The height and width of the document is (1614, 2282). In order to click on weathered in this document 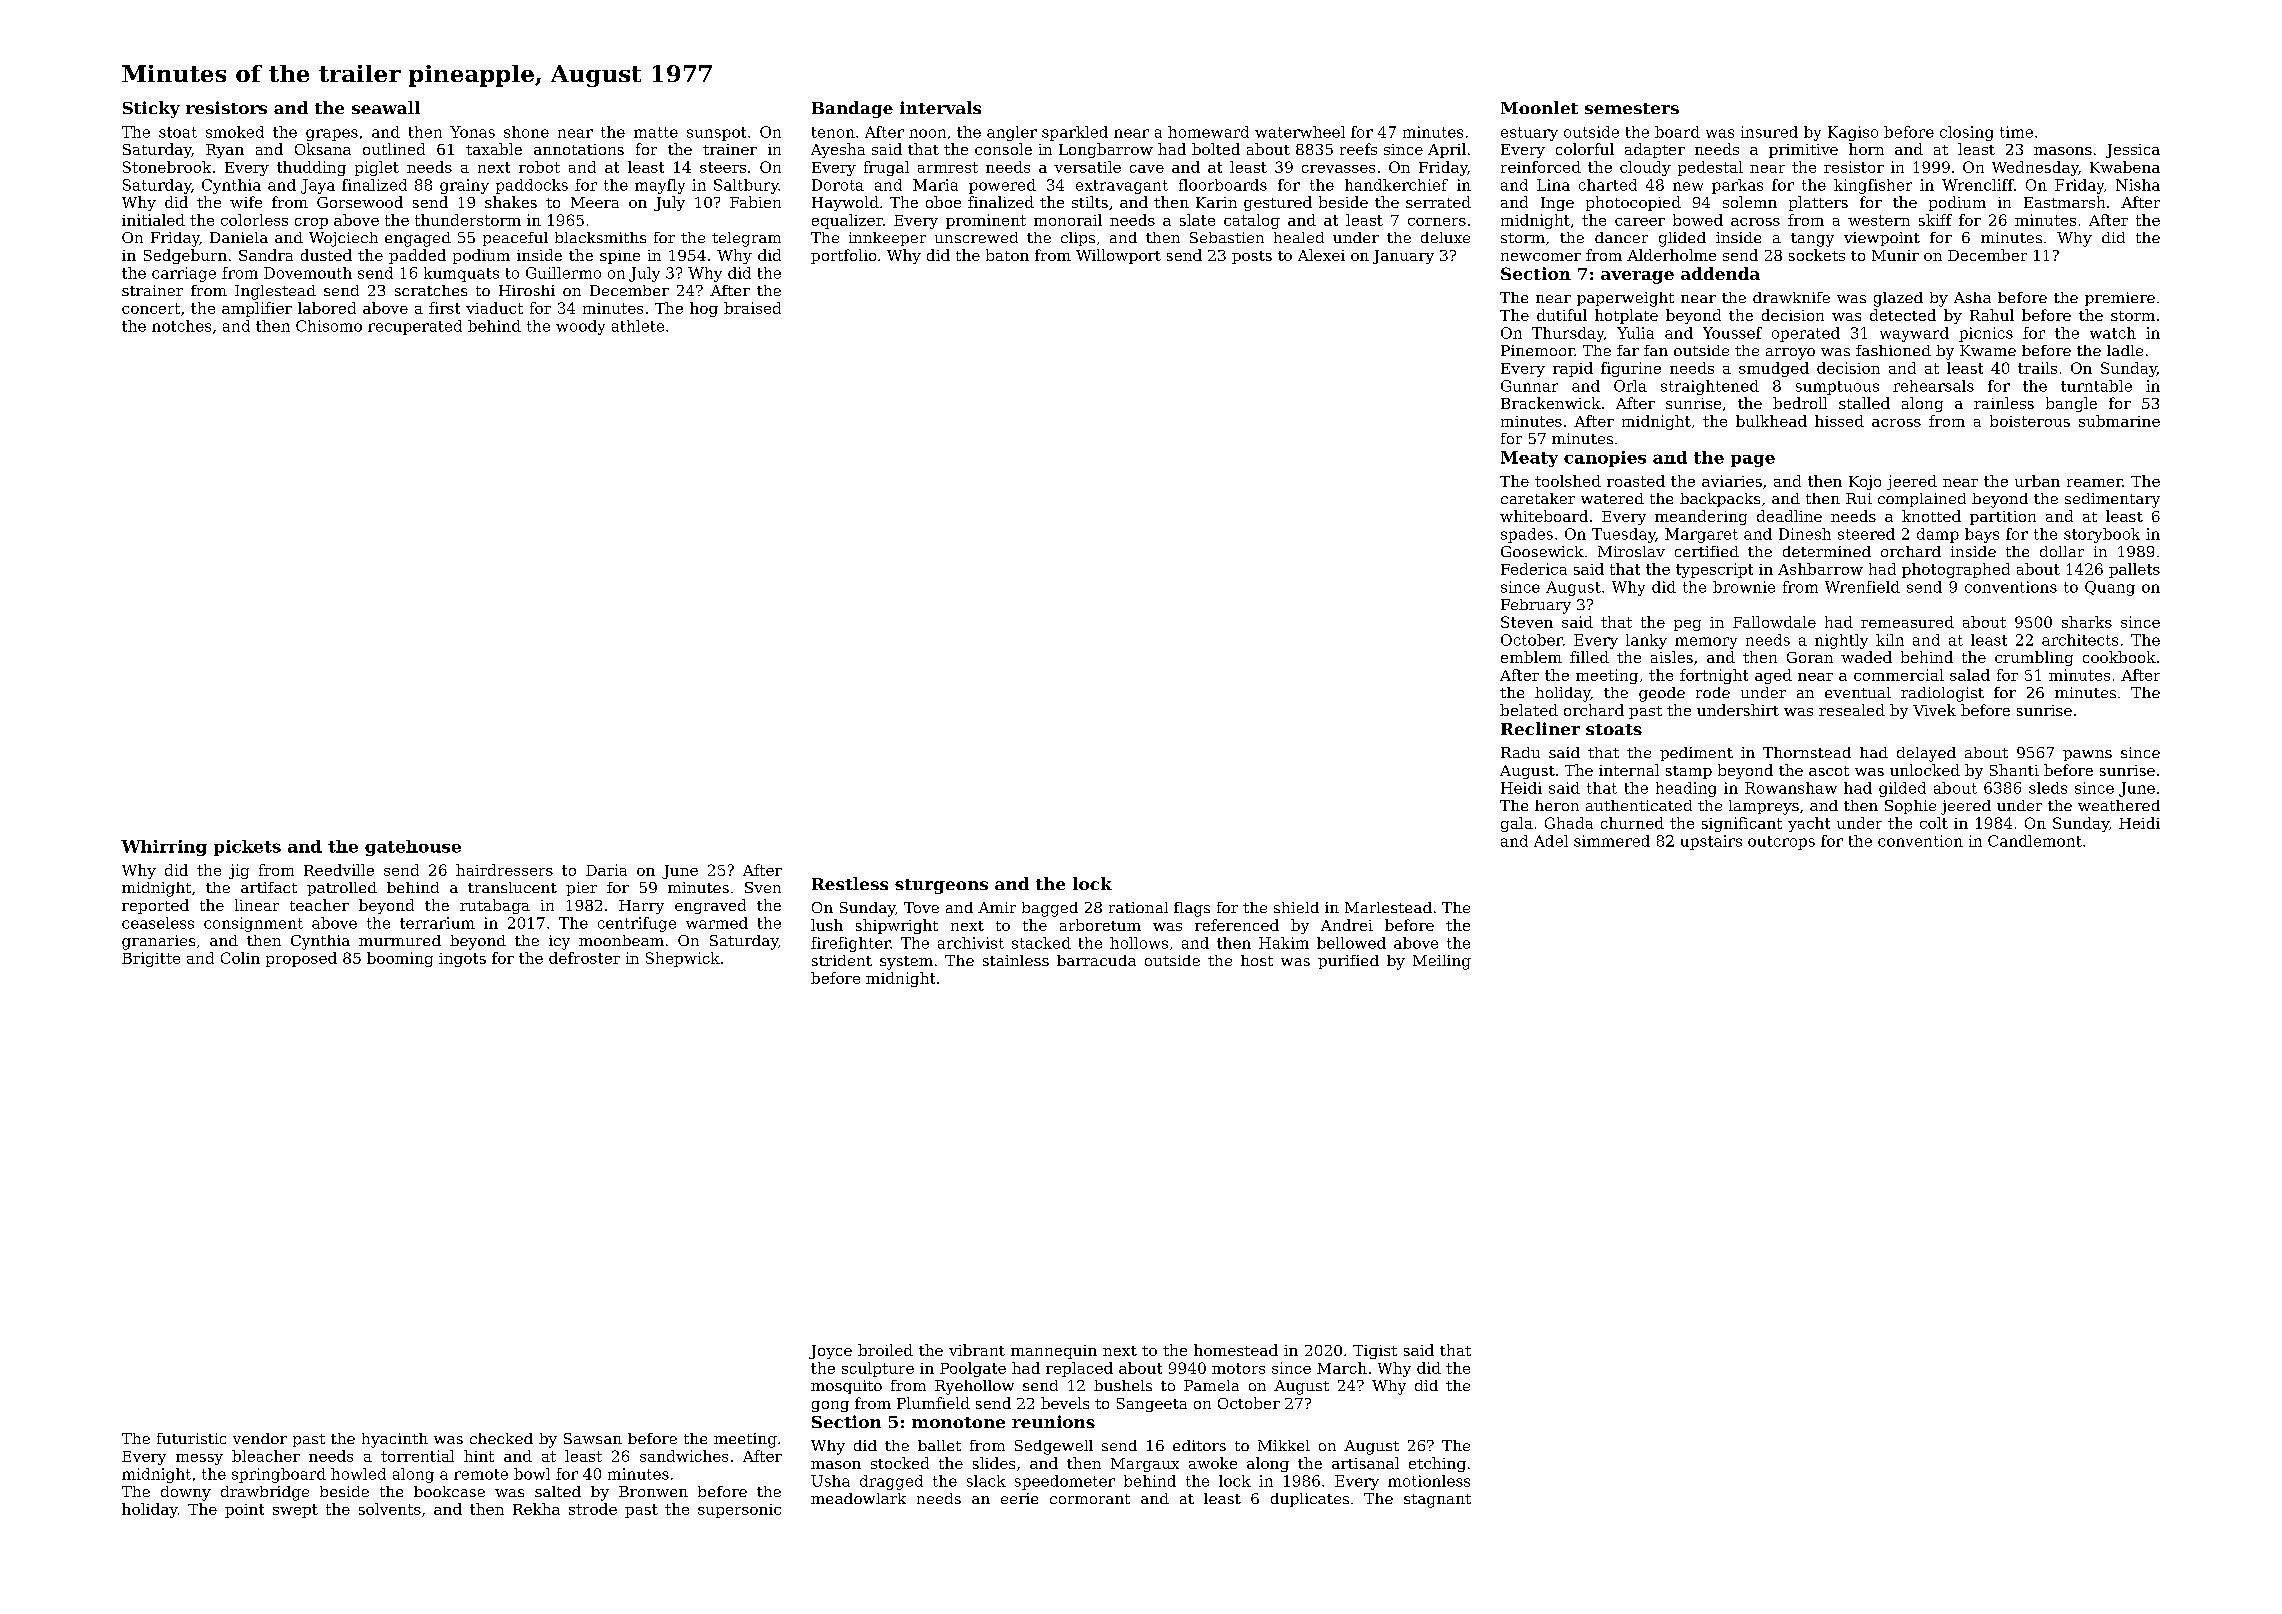, I will do `click(2119, 805)`.
